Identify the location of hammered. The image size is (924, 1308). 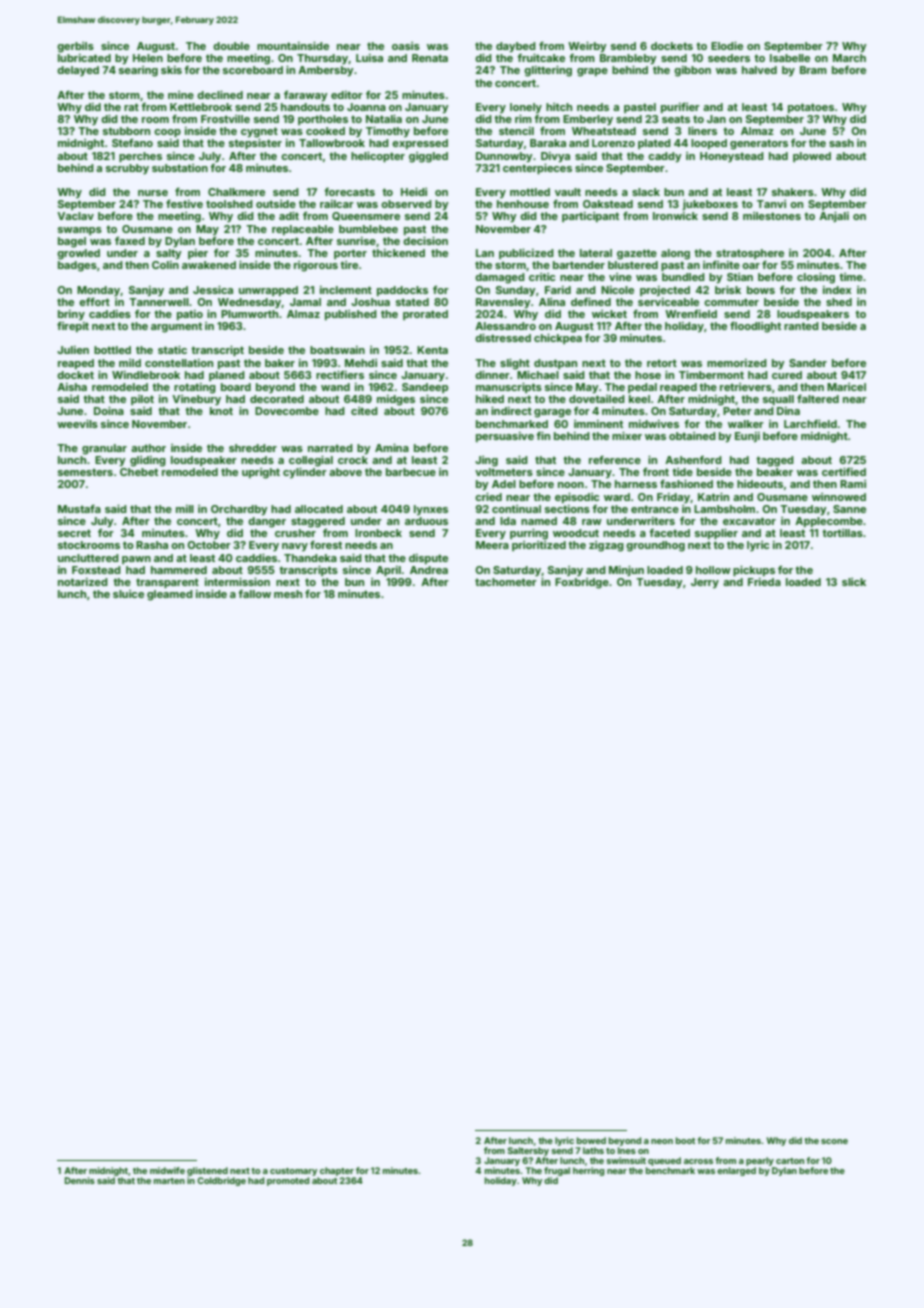
(179, 570).
